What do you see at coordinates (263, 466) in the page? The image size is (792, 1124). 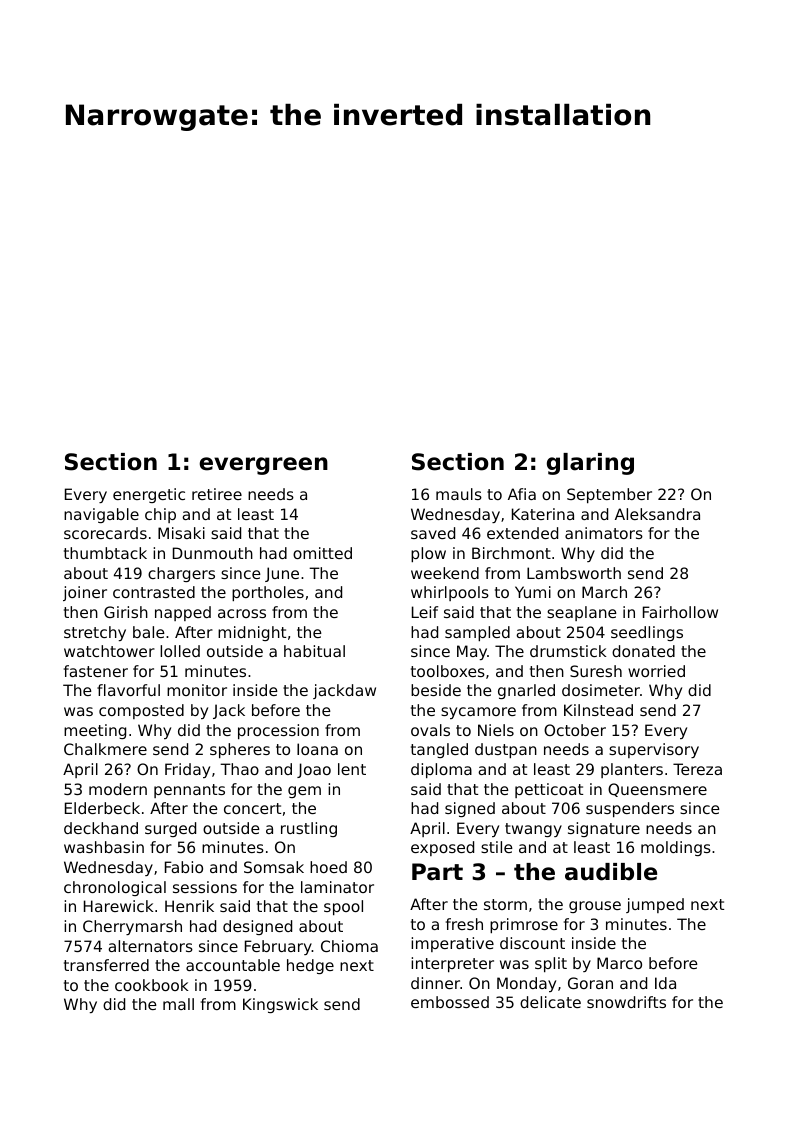 I see `evergreen` at bounding box center [263, 466].
